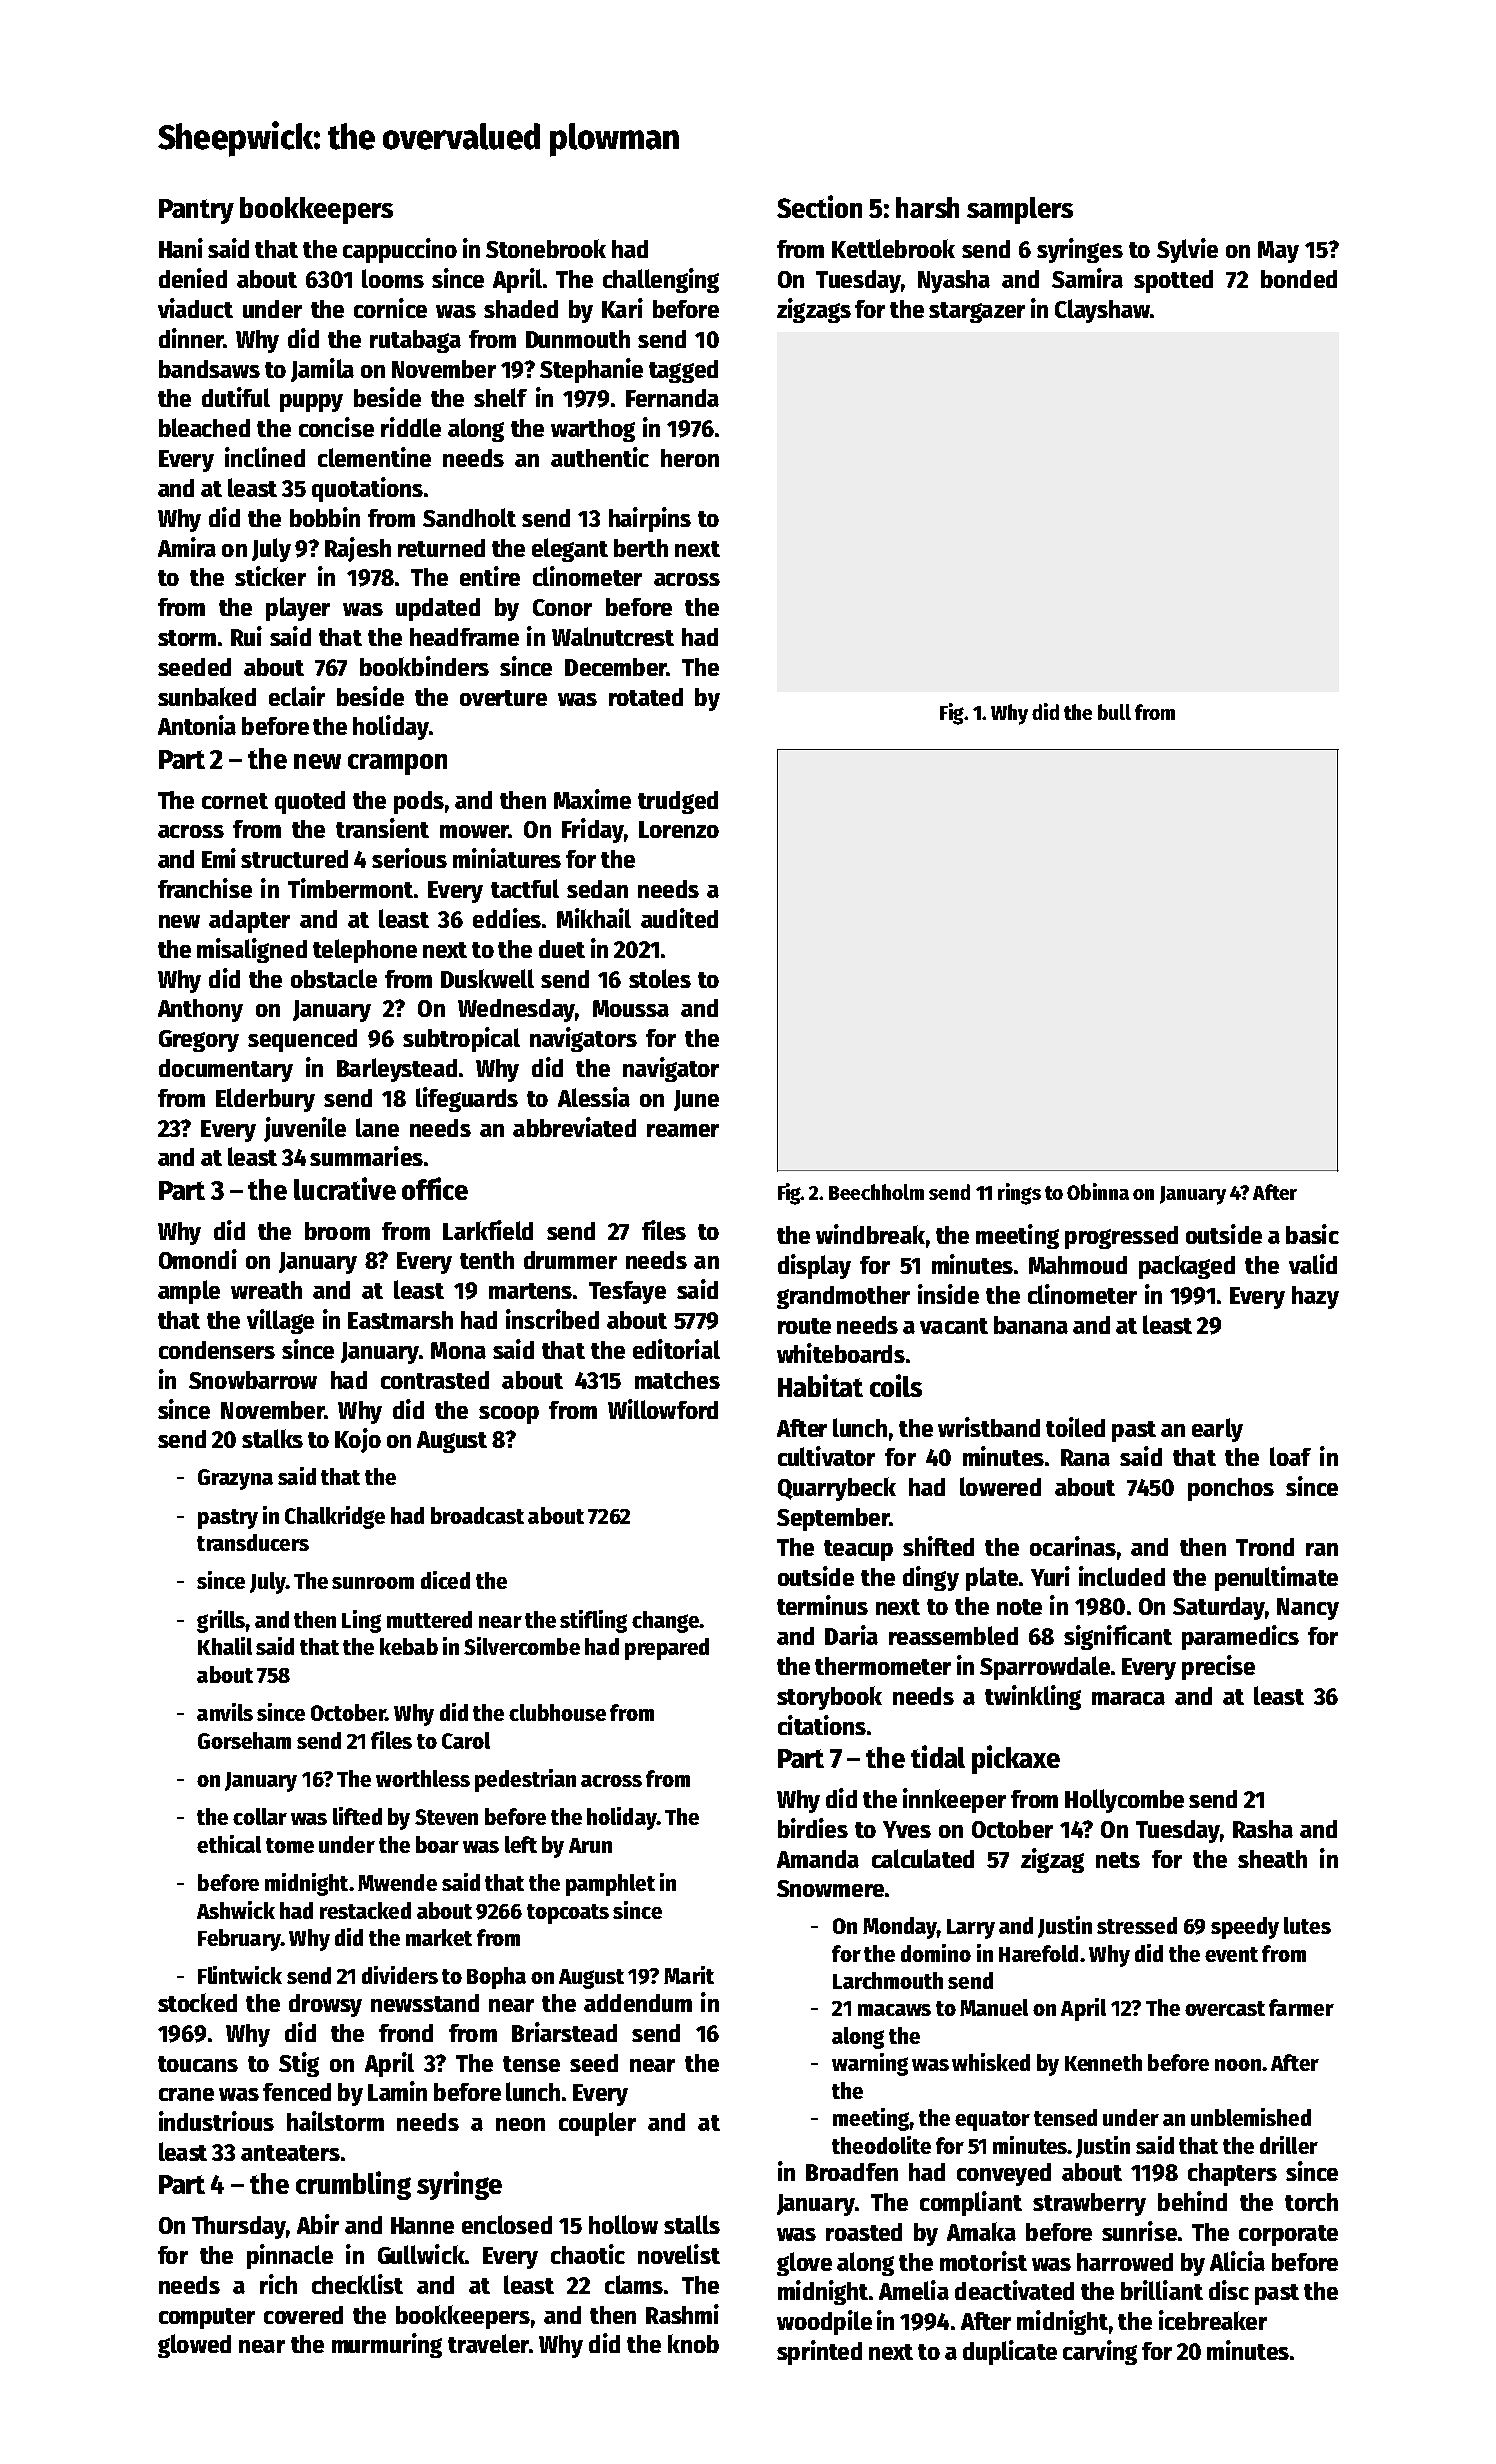 This page has height=2464, width=1496. What do you see at coordinates (1278, 252) in the page?
I see `May` at bounding box center [1278, 252].
